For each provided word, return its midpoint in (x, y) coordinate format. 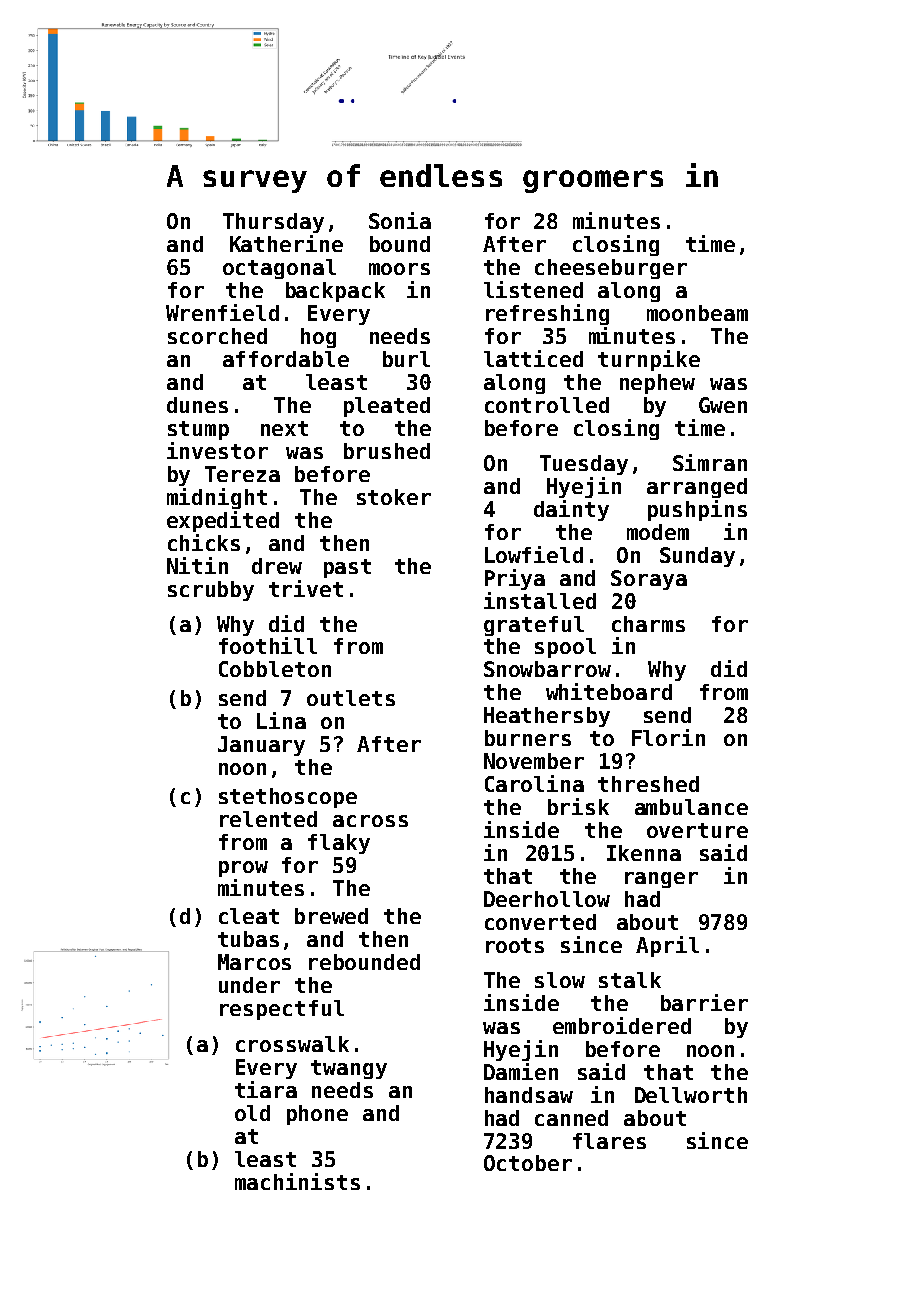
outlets (351, 698)
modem (658, 532)
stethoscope (288, 798)
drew (277, 566)
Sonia (400, 220)
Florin (668, 737)
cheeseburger (611, 269)
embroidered (622, 1025)
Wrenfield (222, 312)
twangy (349, 1069)
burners (528, 738)
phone (317, 1115)
